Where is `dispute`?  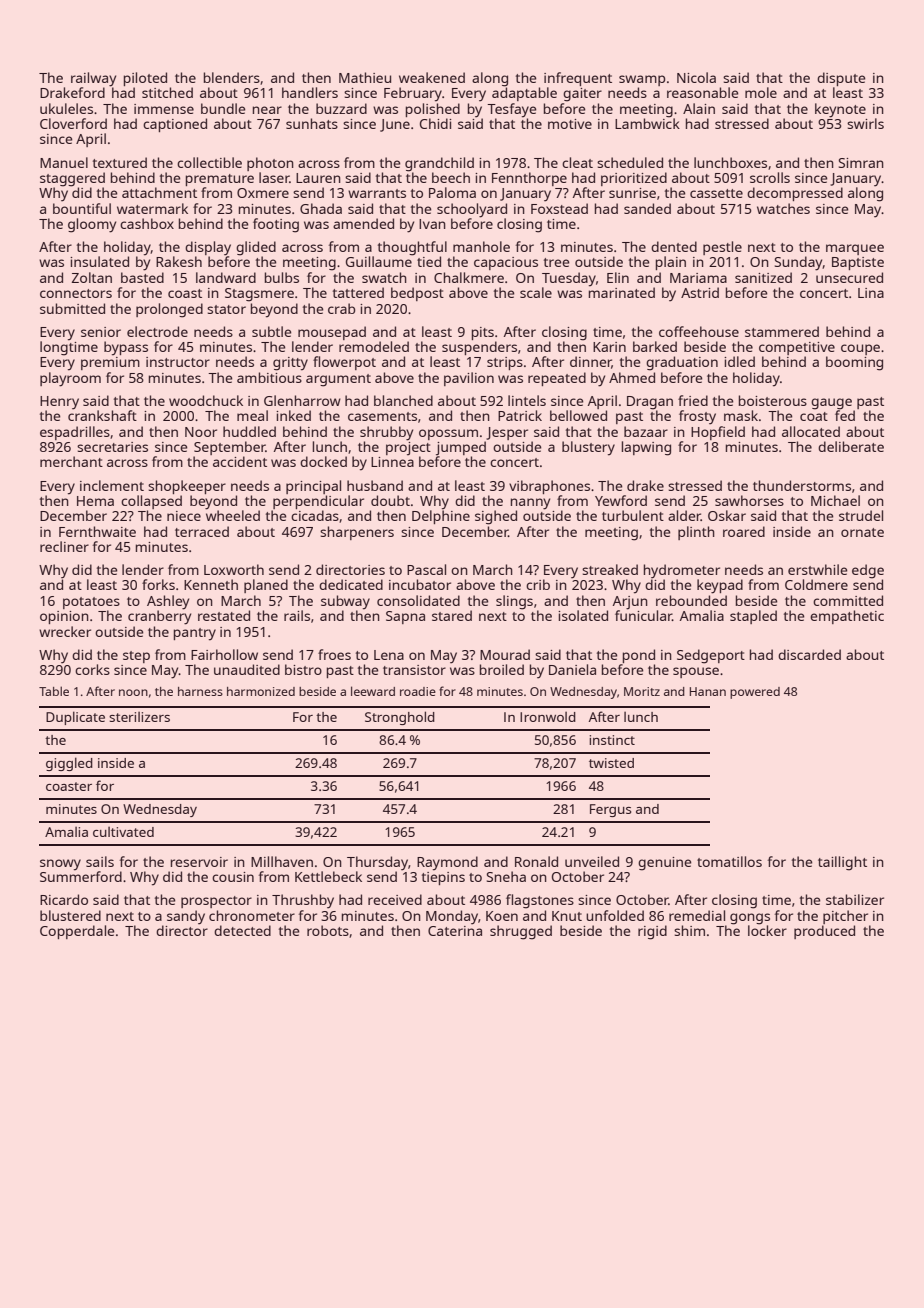 dispute is located at coordinates (841, 79).
